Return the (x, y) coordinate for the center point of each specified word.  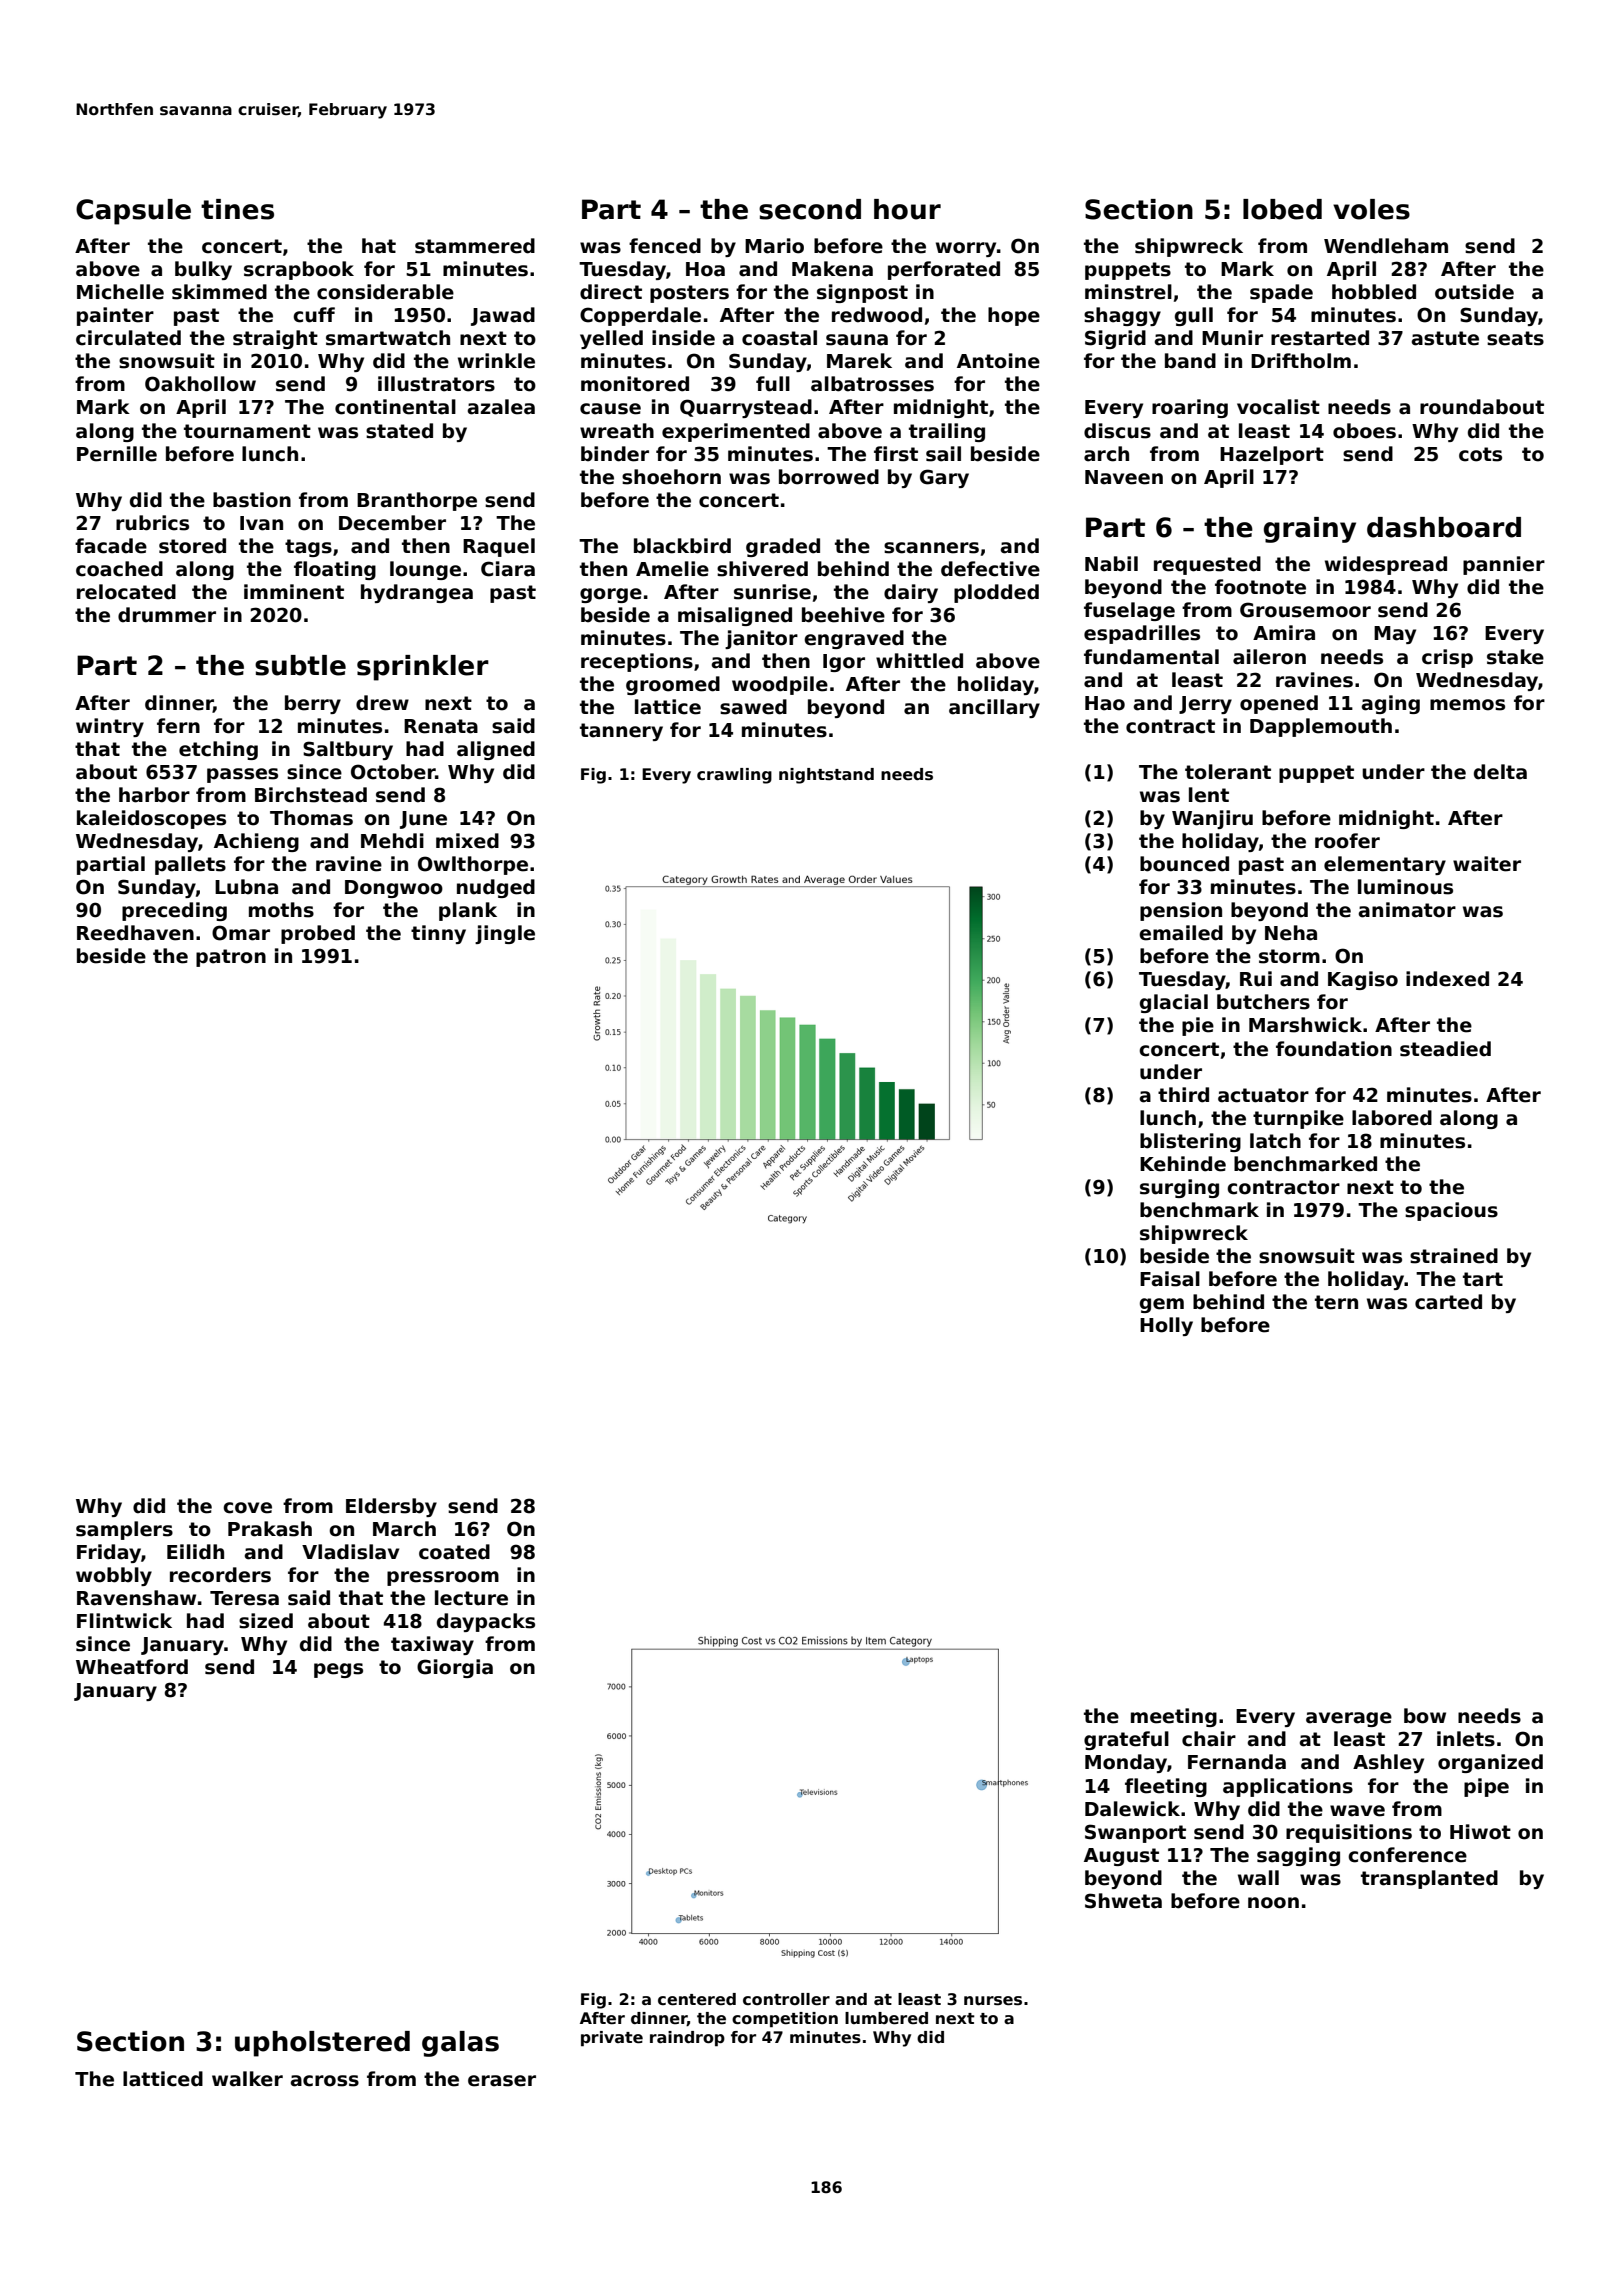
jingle (505, 934)
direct (611, 292)
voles (1371, 209)
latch (1275, 1141)
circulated (128, 338)
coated (454, 1552)
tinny (438, 934)
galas (460, 2044)
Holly (1166, 1326)
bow (1425, 1716)
